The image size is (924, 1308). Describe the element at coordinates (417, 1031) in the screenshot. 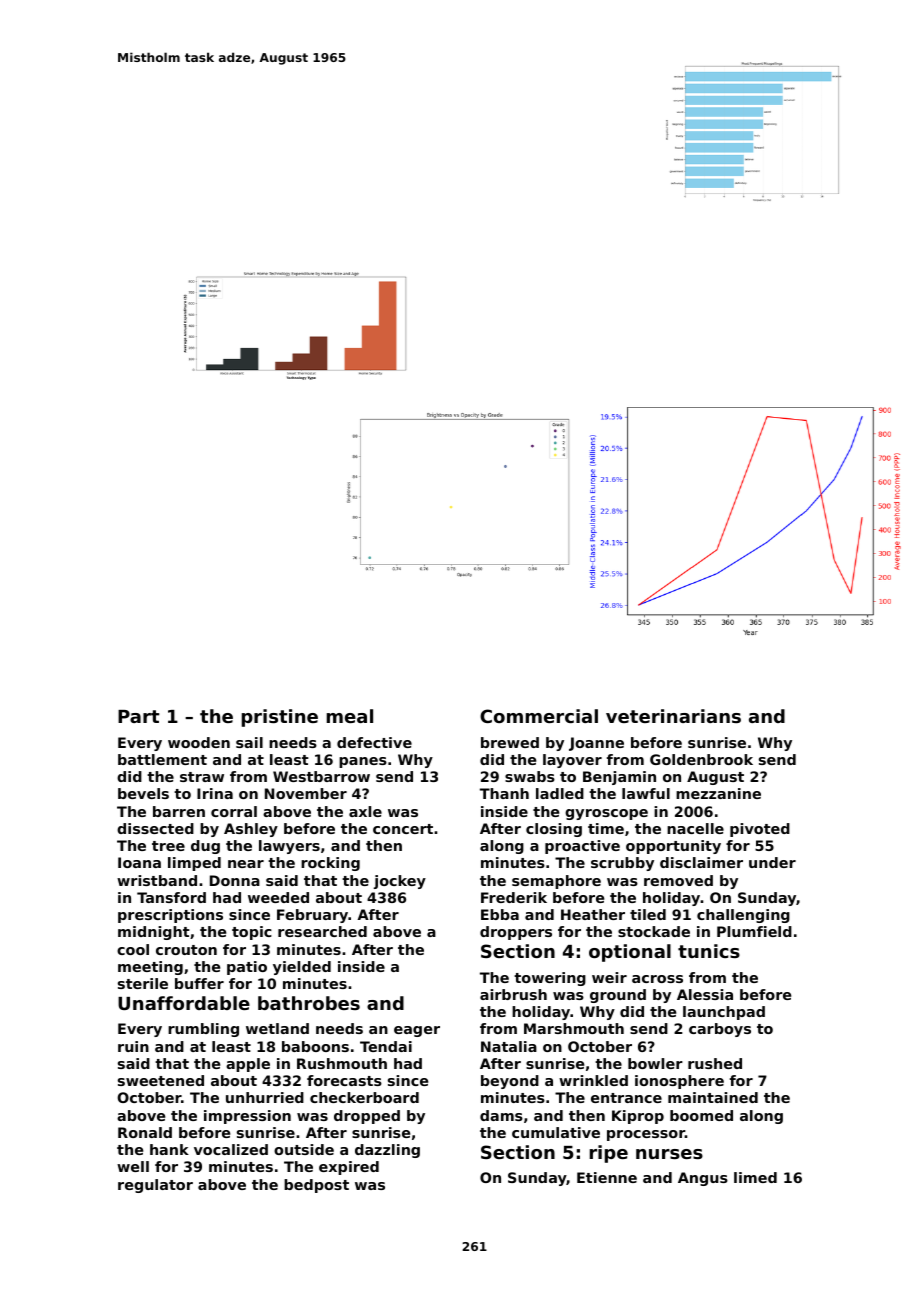

I see `eager` at that location.
